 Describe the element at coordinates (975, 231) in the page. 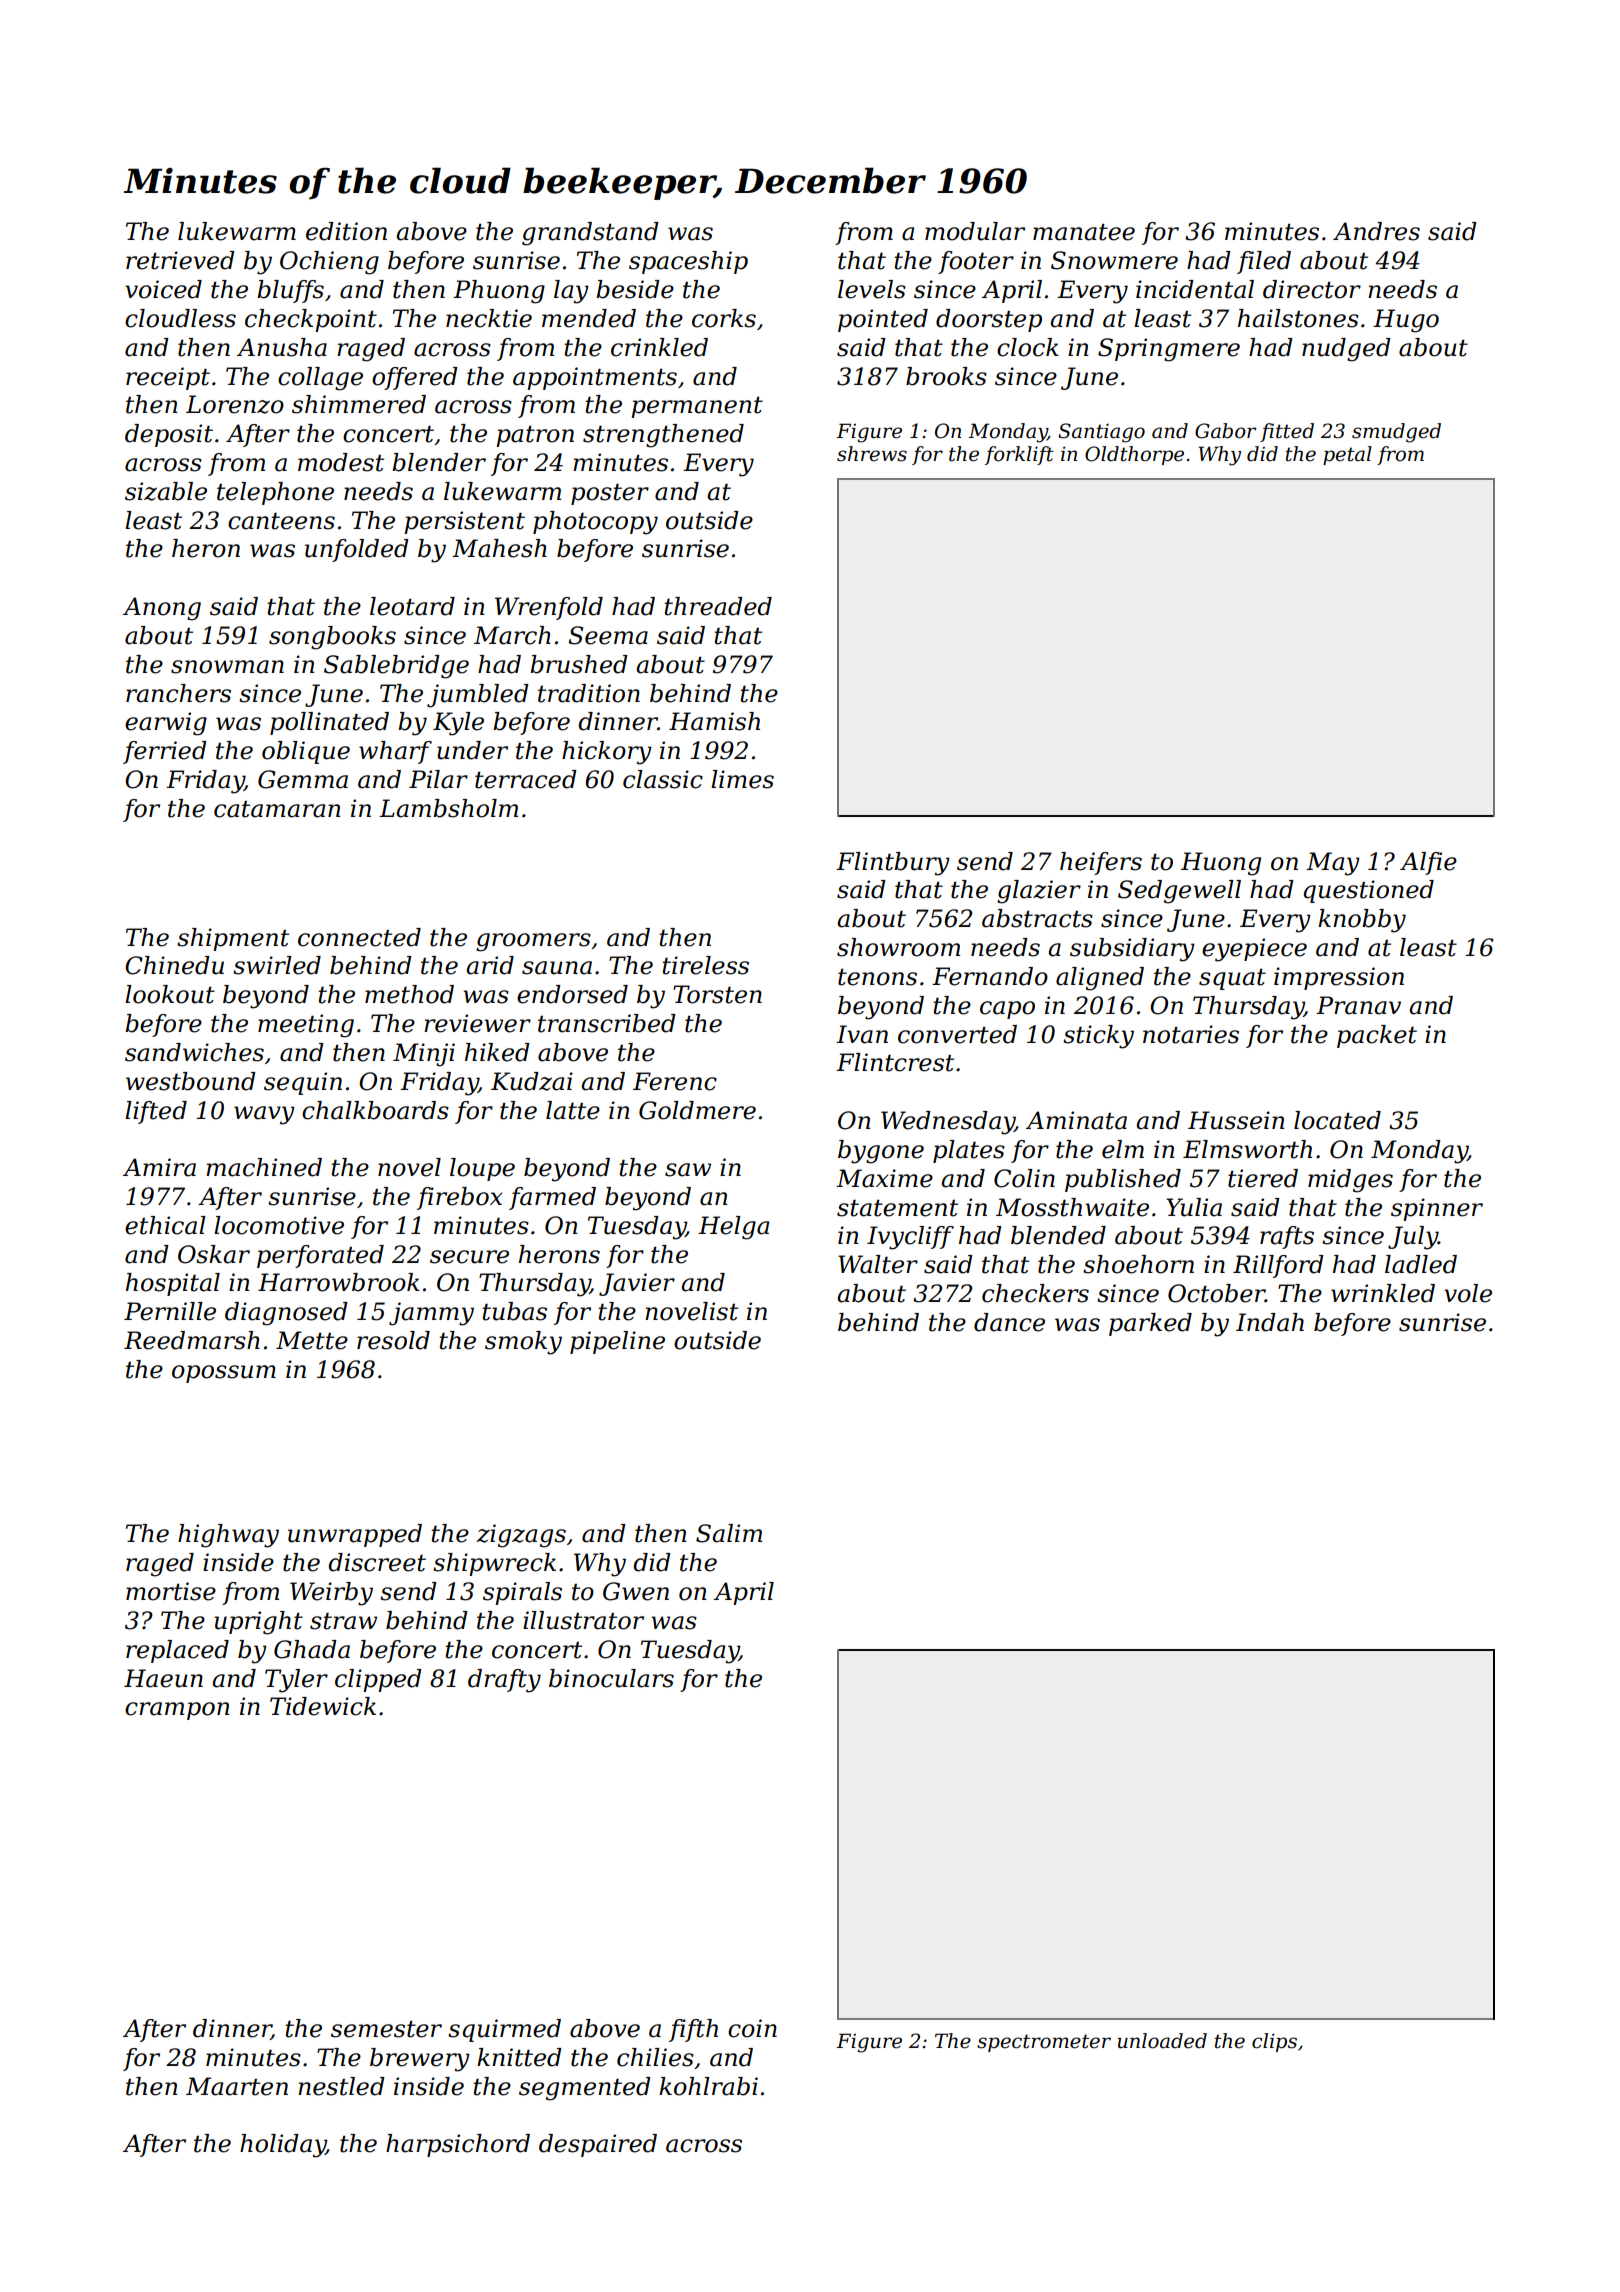

I see `modular` at that location.
